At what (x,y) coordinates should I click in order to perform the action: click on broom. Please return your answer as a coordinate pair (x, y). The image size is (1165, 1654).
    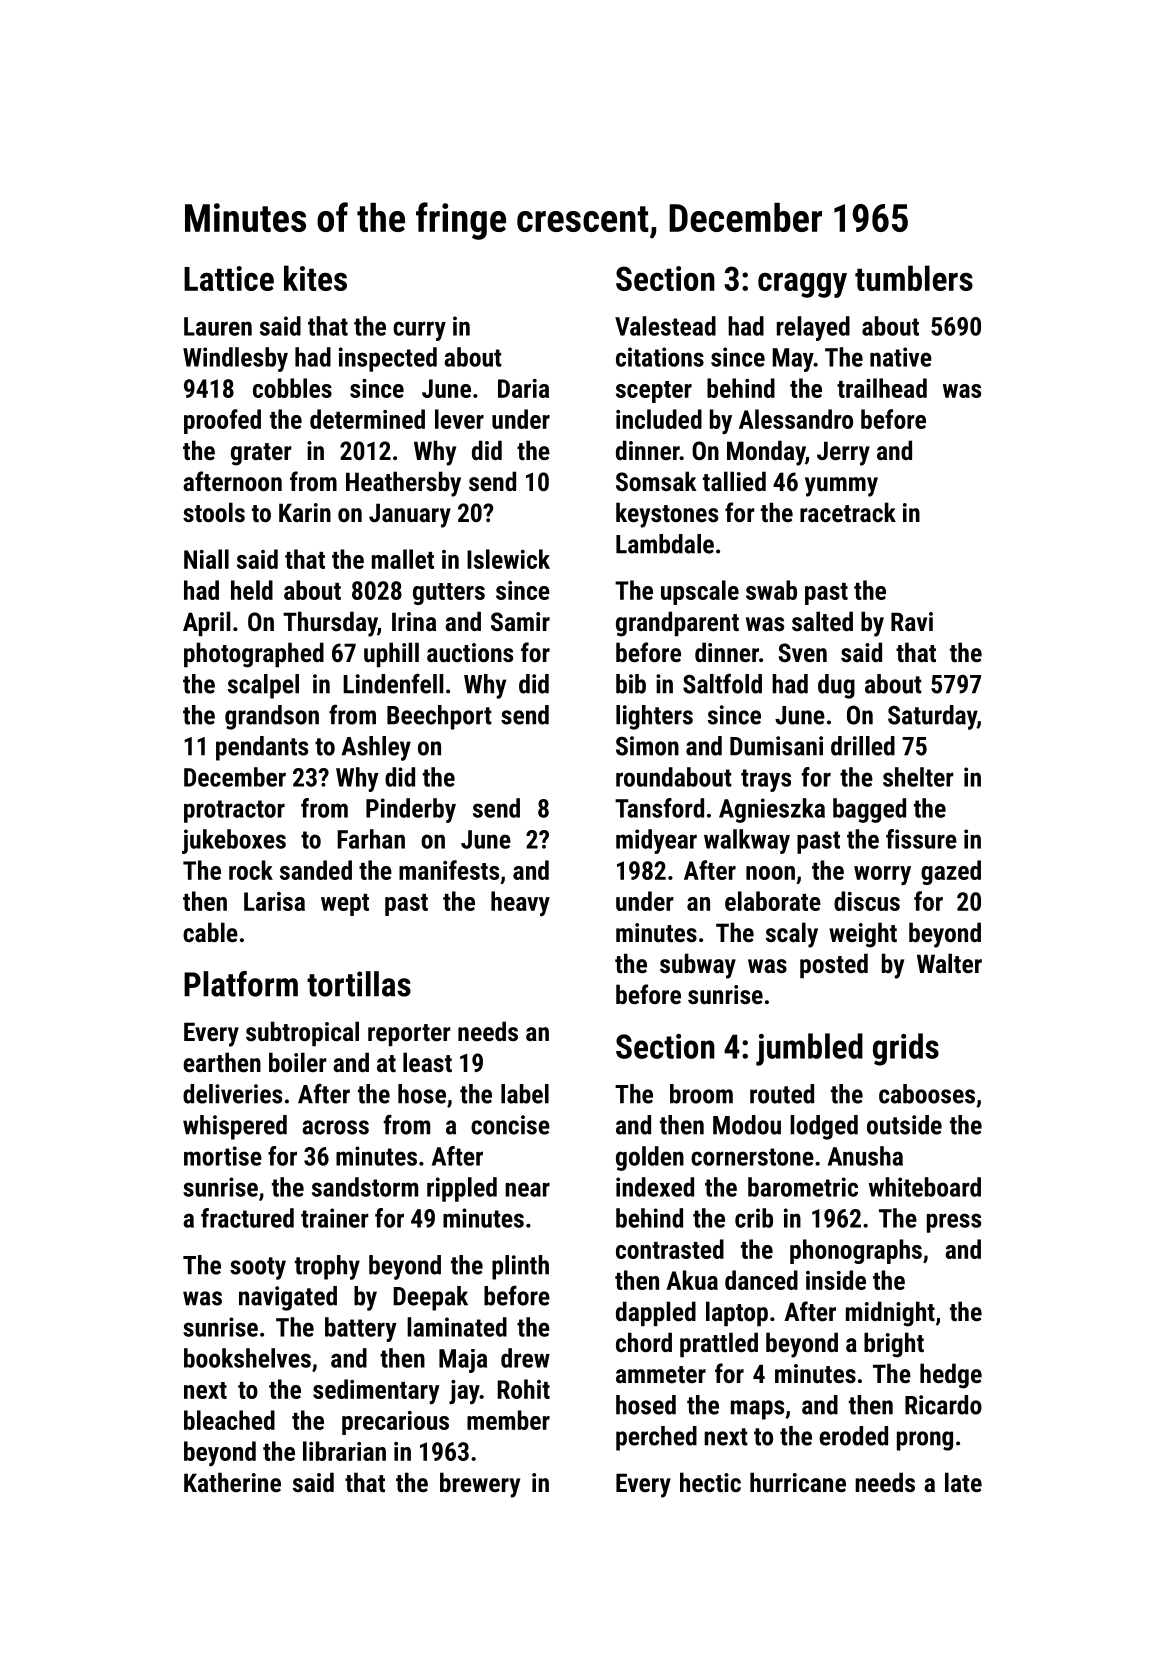
    Looking at the image, I should click on (701, 1094).
